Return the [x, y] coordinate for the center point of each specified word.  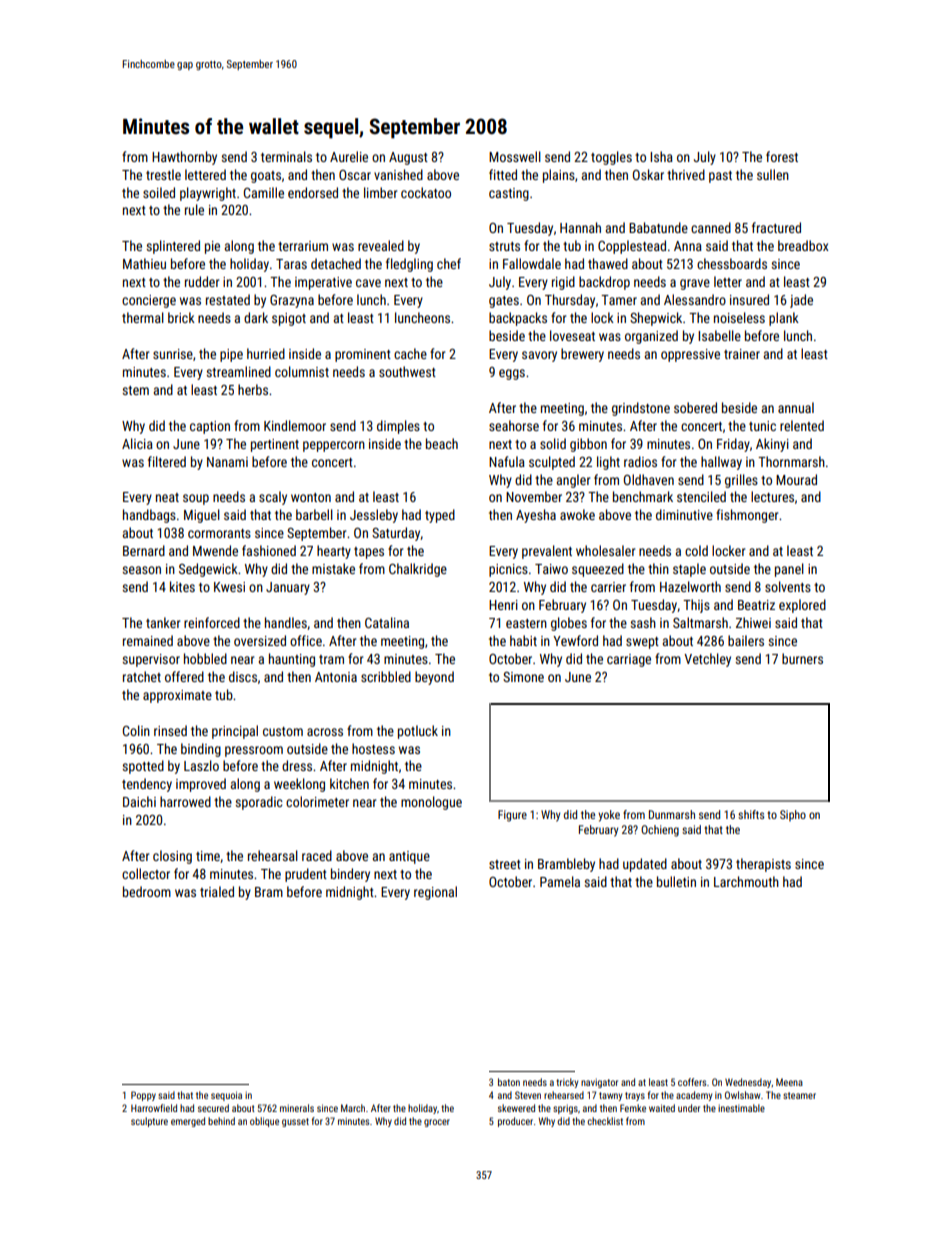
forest [782, 156]
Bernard [144, 550]
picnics [508, 570]
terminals [286, 156]
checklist [605, 1121]
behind [221, 1121]
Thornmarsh [791, 461]
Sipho [793, 816]
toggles [611, 158]
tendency [147, 785]
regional [435, 893]
